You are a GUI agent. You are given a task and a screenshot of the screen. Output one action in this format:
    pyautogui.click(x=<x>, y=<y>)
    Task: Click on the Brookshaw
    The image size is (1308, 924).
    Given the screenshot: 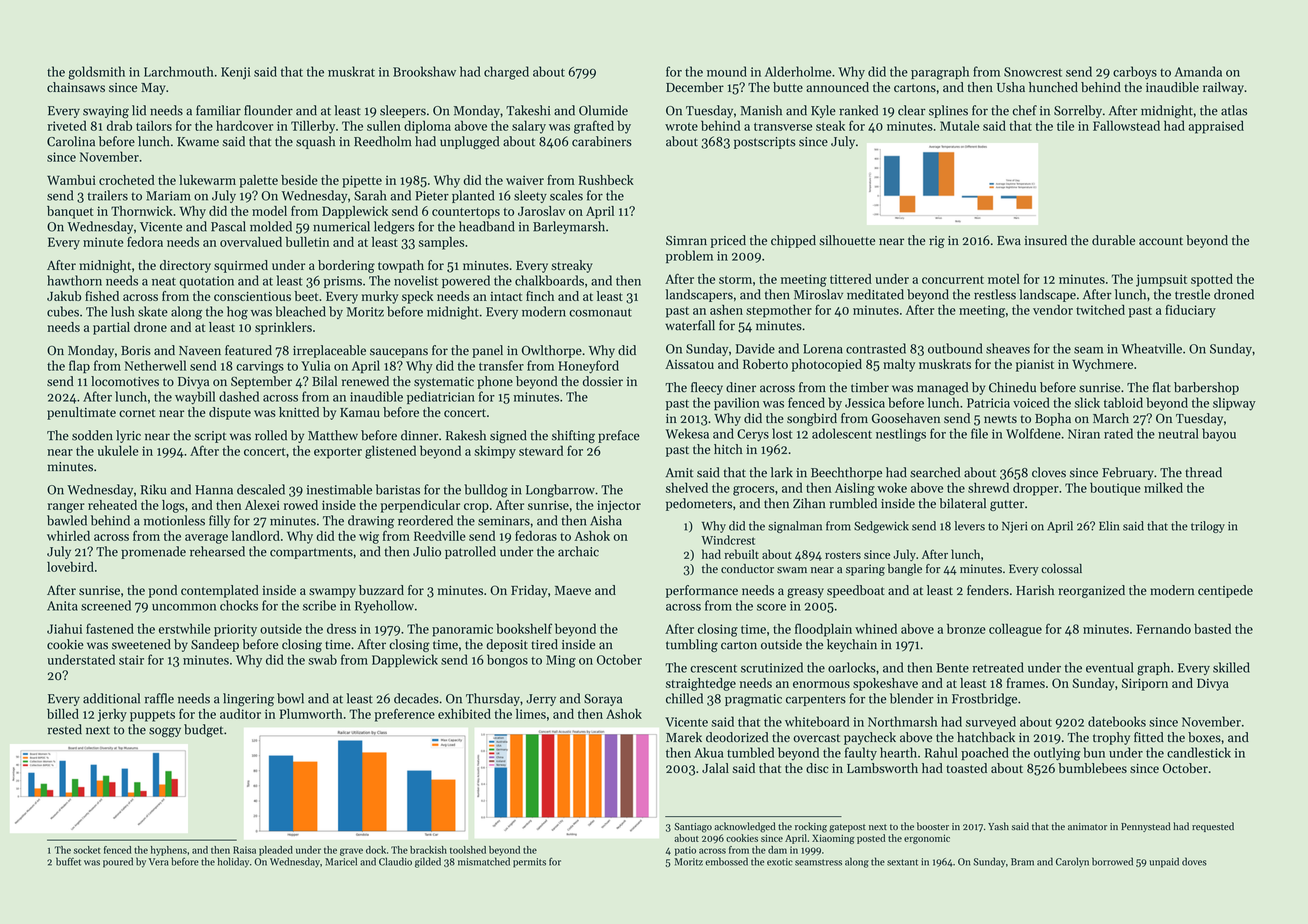 What is the action you would take?
    pyautogui.click(x=424, y=71)
